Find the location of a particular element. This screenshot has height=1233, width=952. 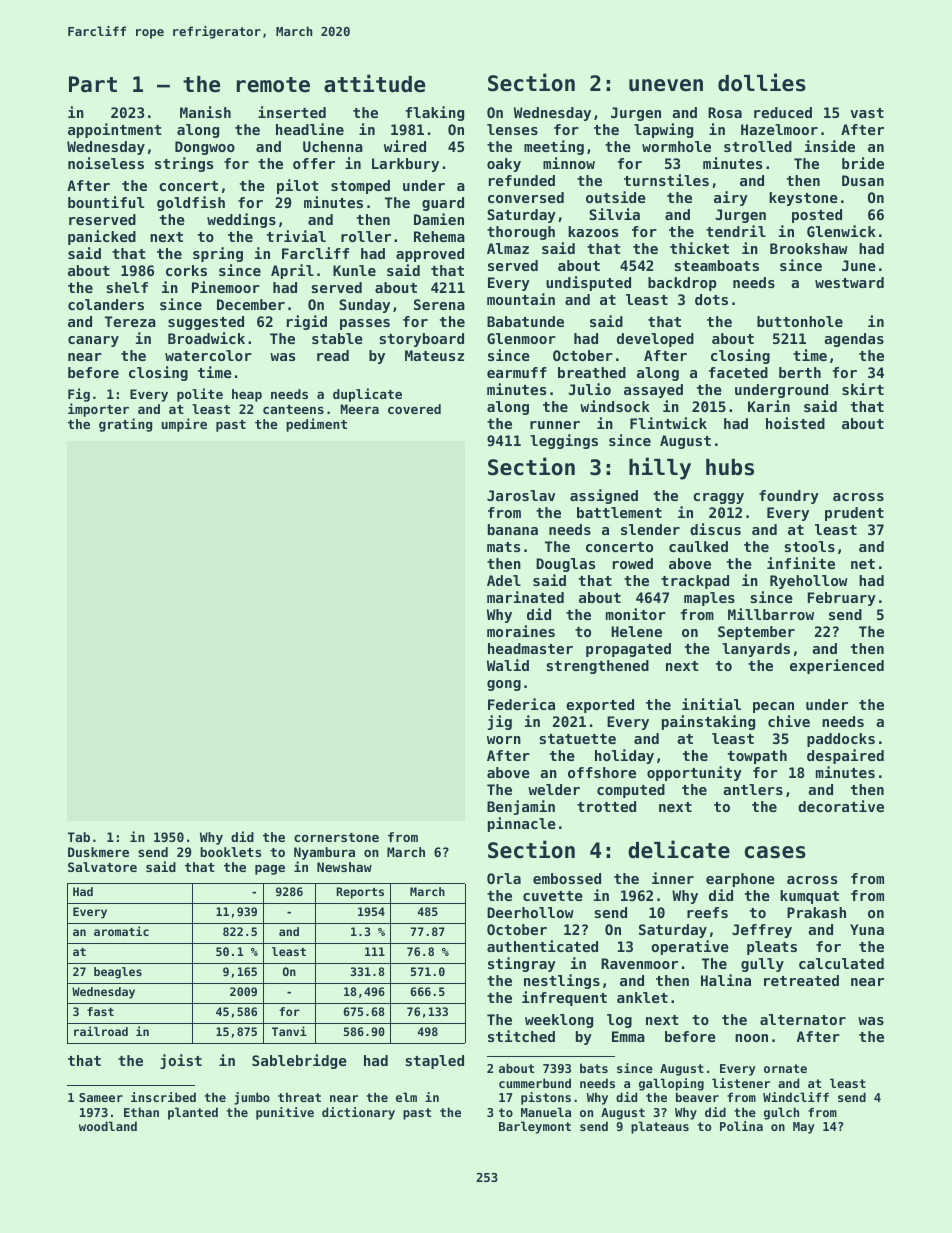

stingray is located at coordinates (522, 964).
